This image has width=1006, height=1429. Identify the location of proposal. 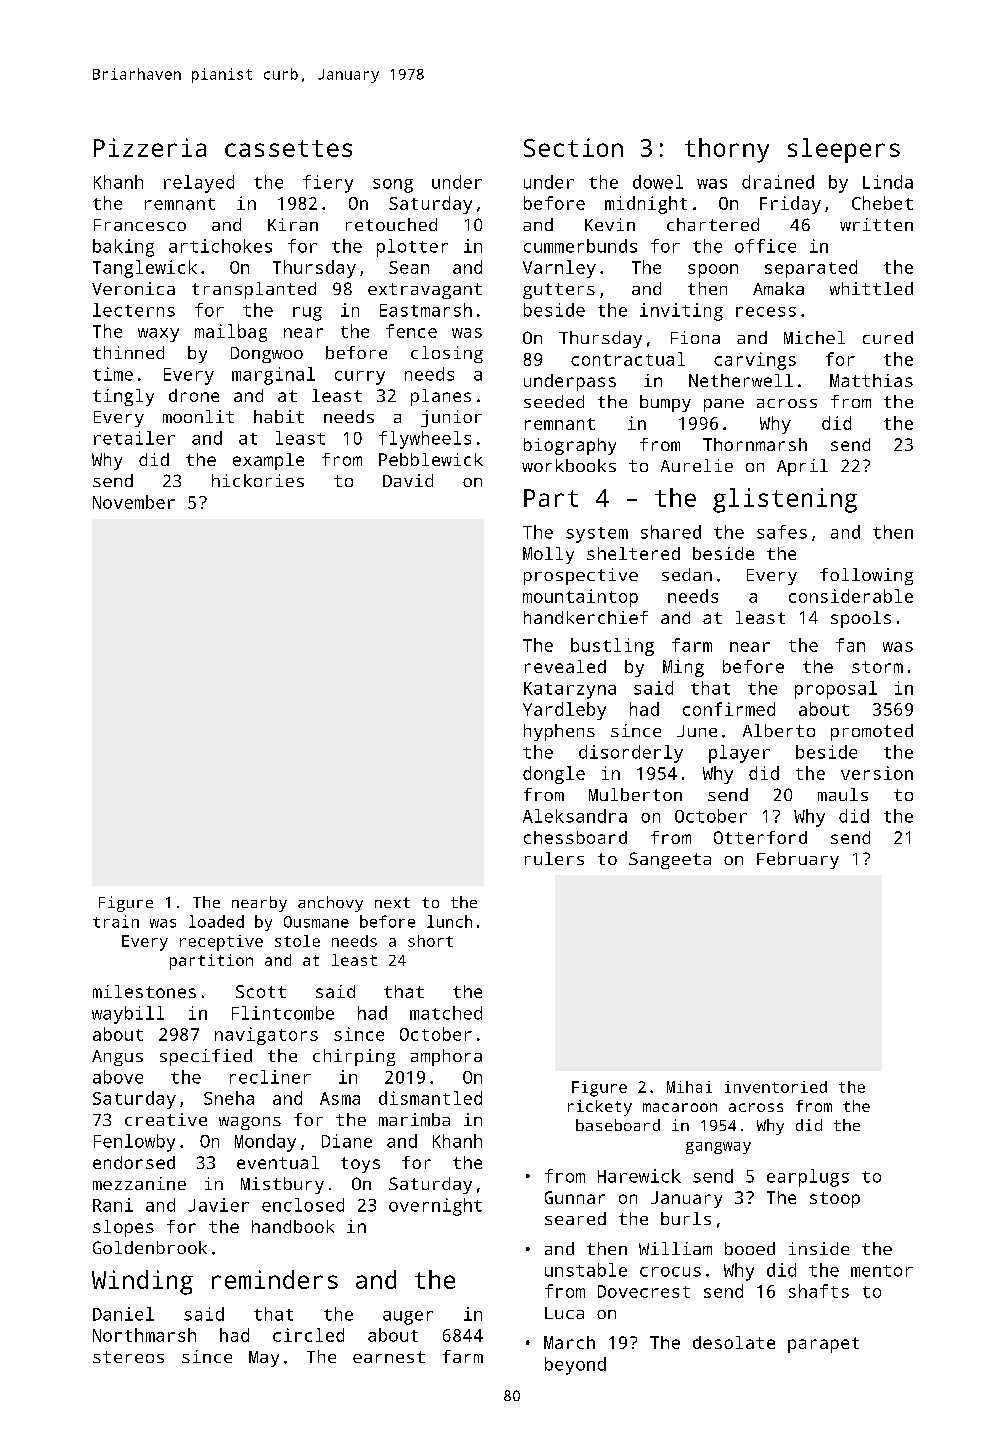
(836, 690).
